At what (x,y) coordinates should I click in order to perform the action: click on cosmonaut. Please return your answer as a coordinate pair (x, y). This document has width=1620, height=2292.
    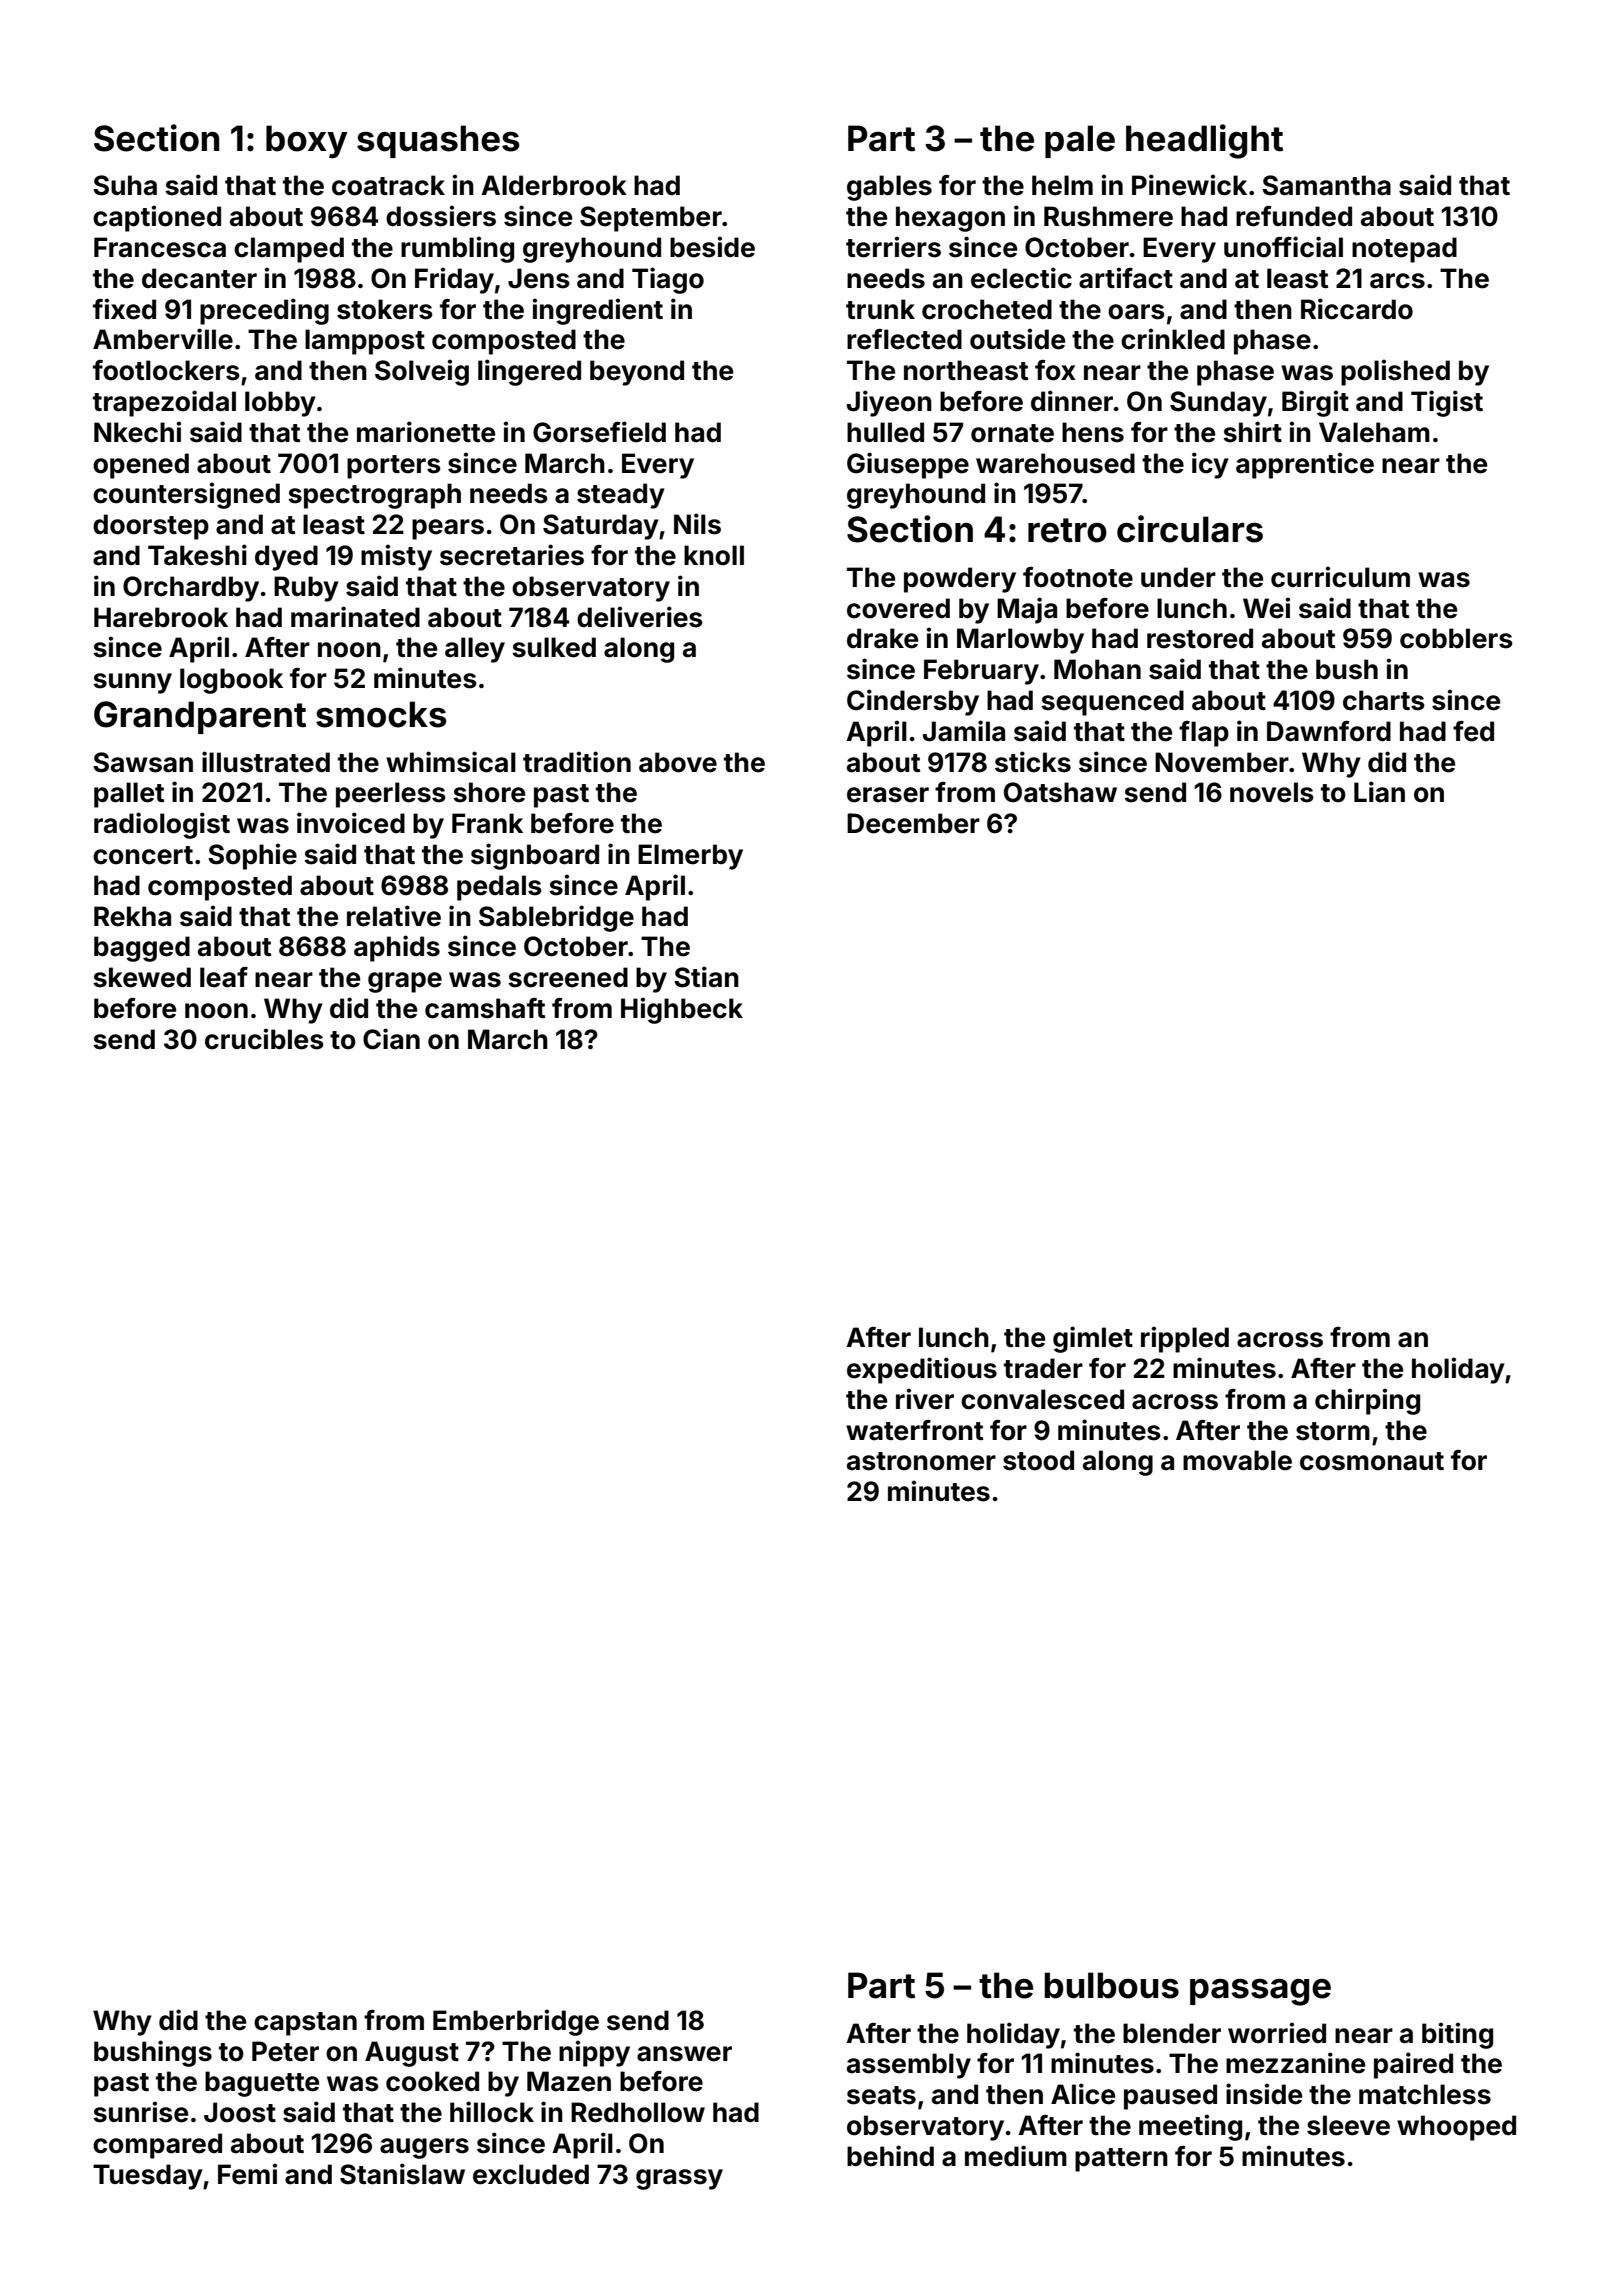
    Looking at the image, I should click on (1372, 1461).
